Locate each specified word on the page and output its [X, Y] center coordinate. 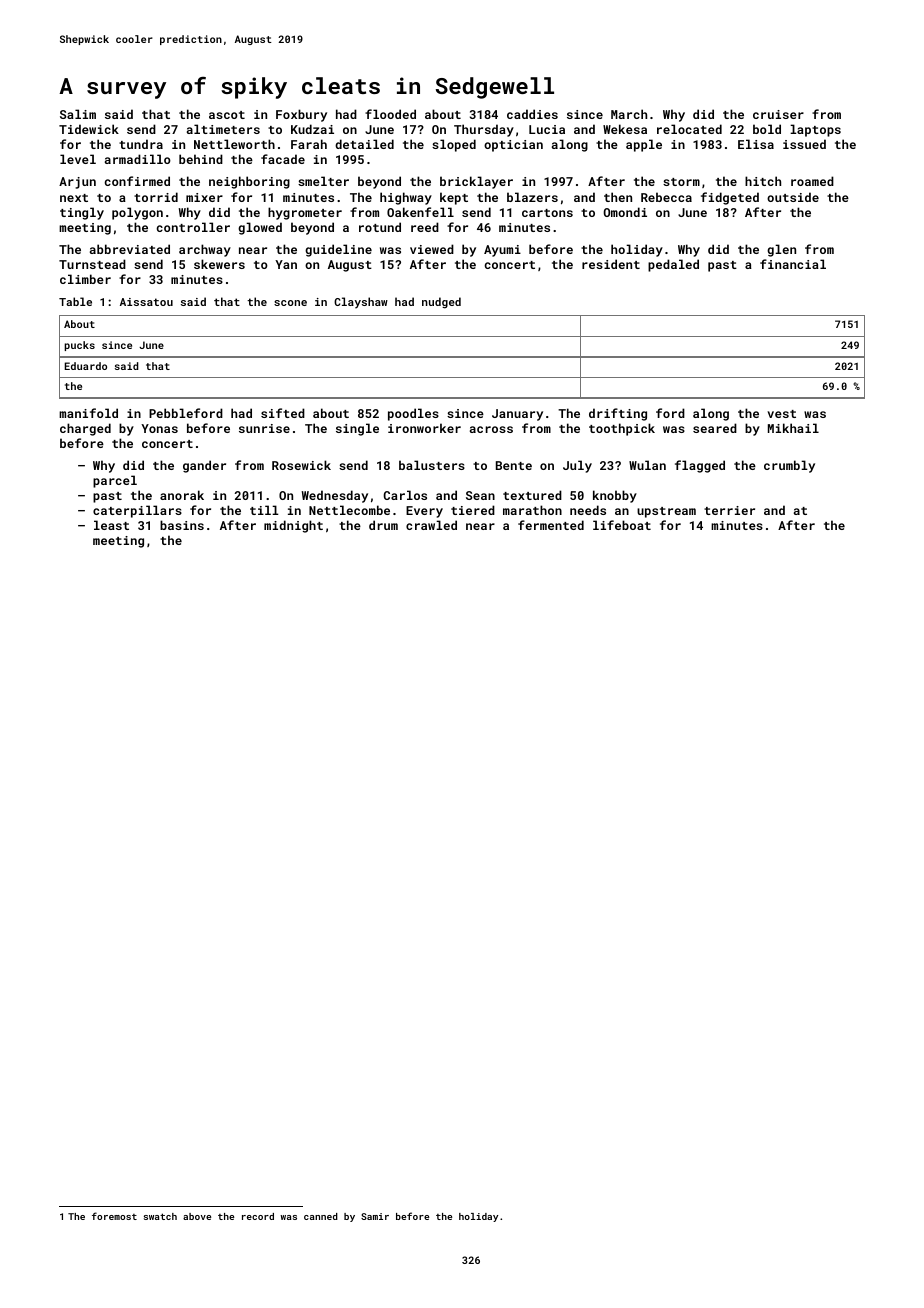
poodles [413, 414]
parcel [115, 481]
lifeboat [622, 525]
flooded [390, 114]
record [258, 1216]
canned [321, 1216]
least [111, 525]
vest [781, 414]
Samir [375, 1216]
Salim [78, 114]
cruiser [778, 114]
